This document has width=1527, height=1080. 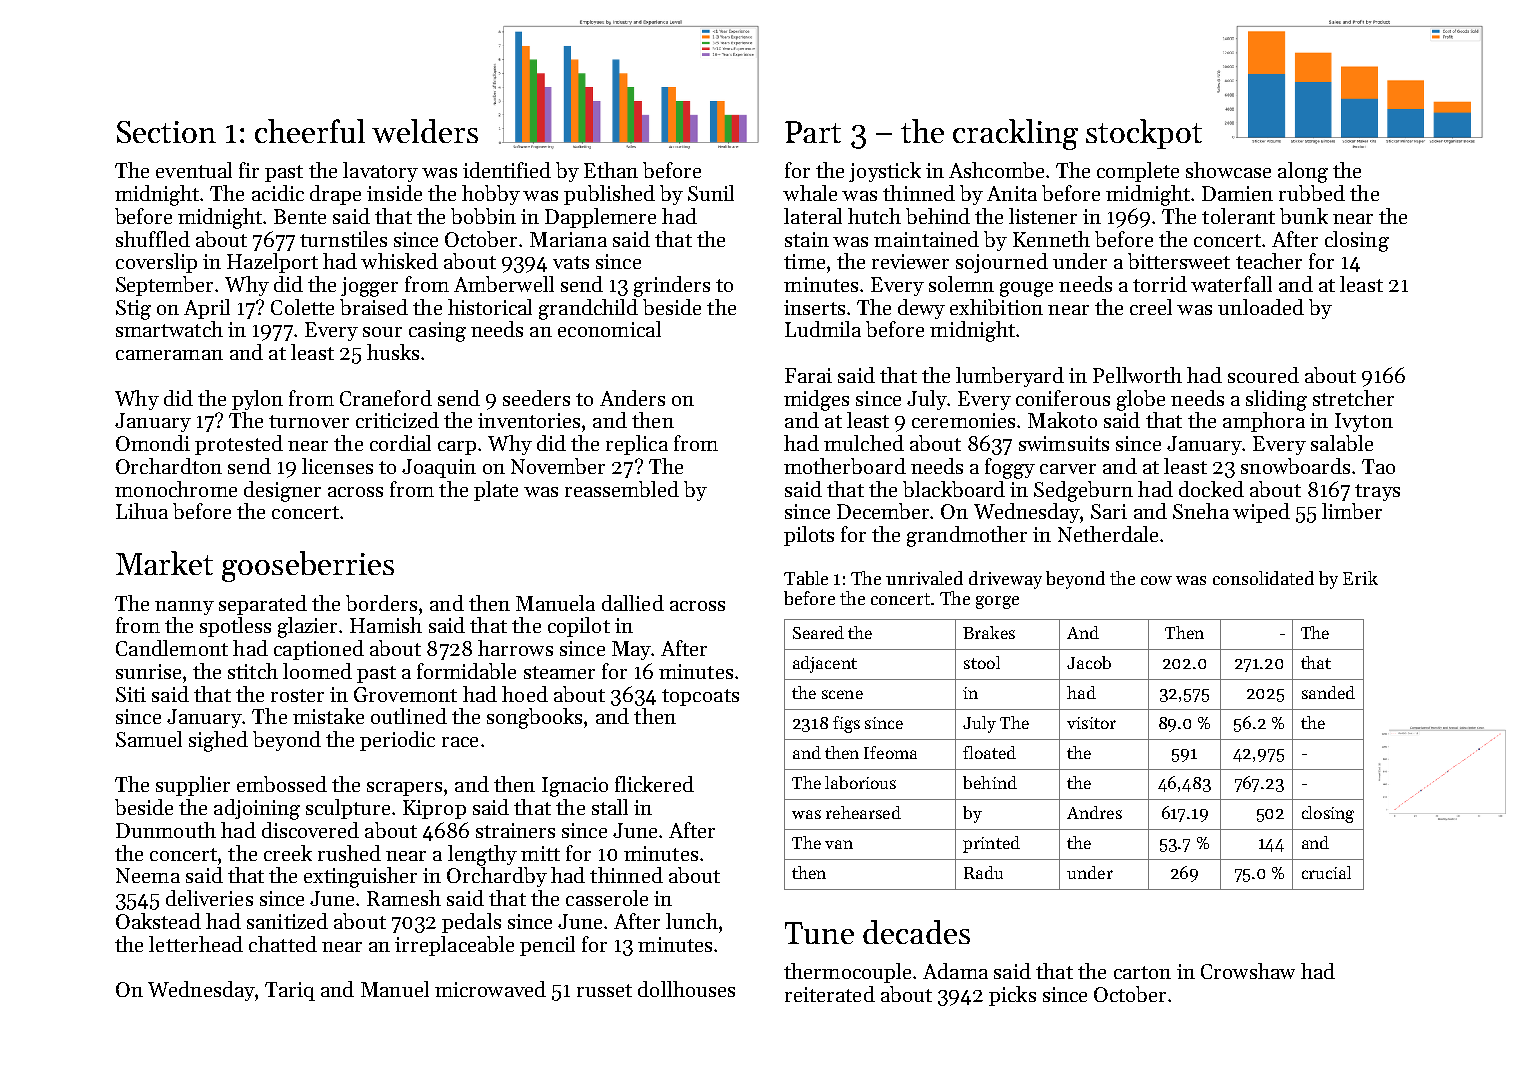 What do you see at coordinates (290, 991) in the document?
I see `Tariq` at bounding box center [290, 991].
